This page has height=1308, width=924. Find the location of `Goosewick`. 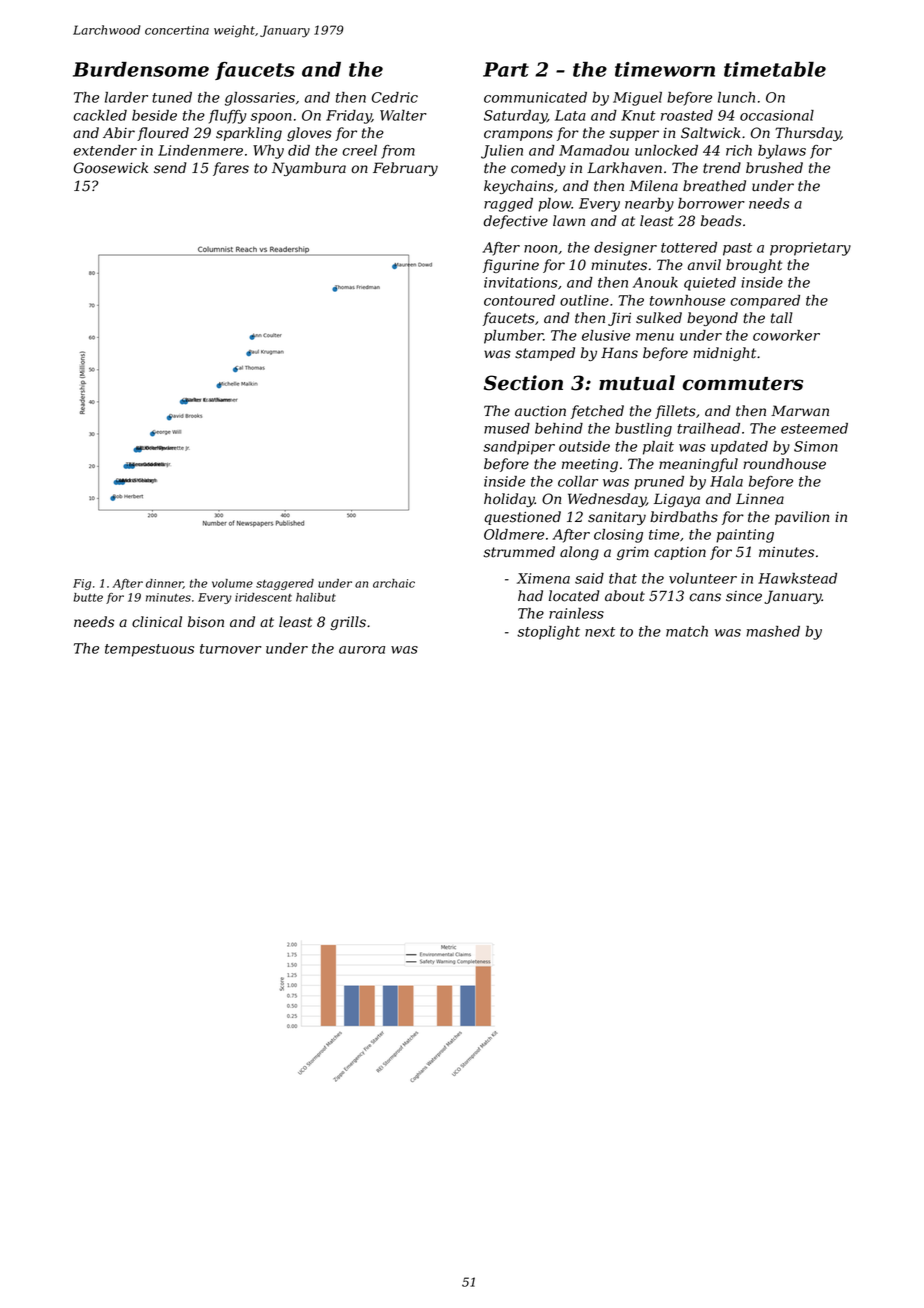

Goosewick is located at coordinates (111, 168).
